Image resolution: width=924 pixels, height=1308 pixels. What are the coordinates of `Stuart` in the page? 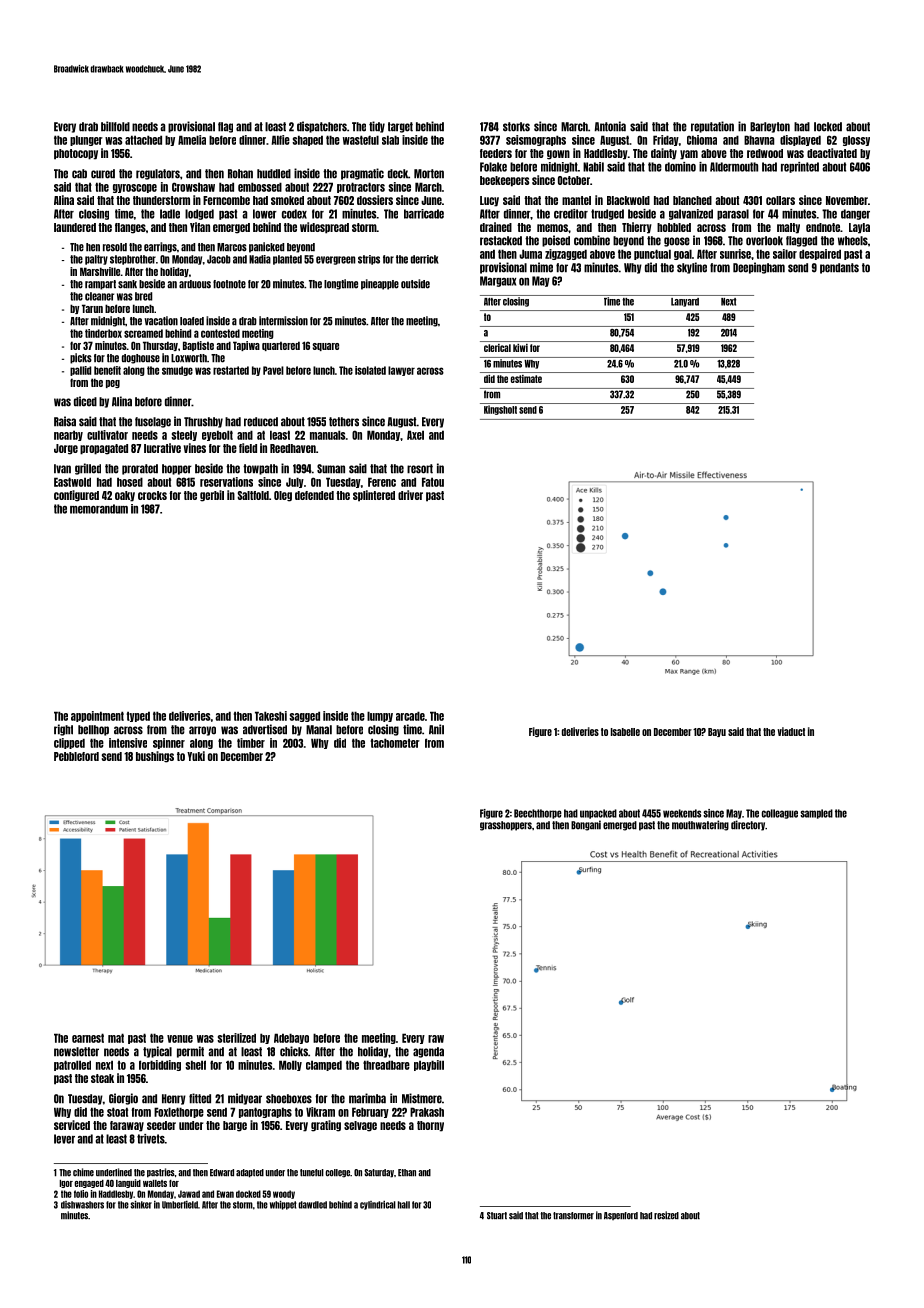 It's located at (497, 1216).
